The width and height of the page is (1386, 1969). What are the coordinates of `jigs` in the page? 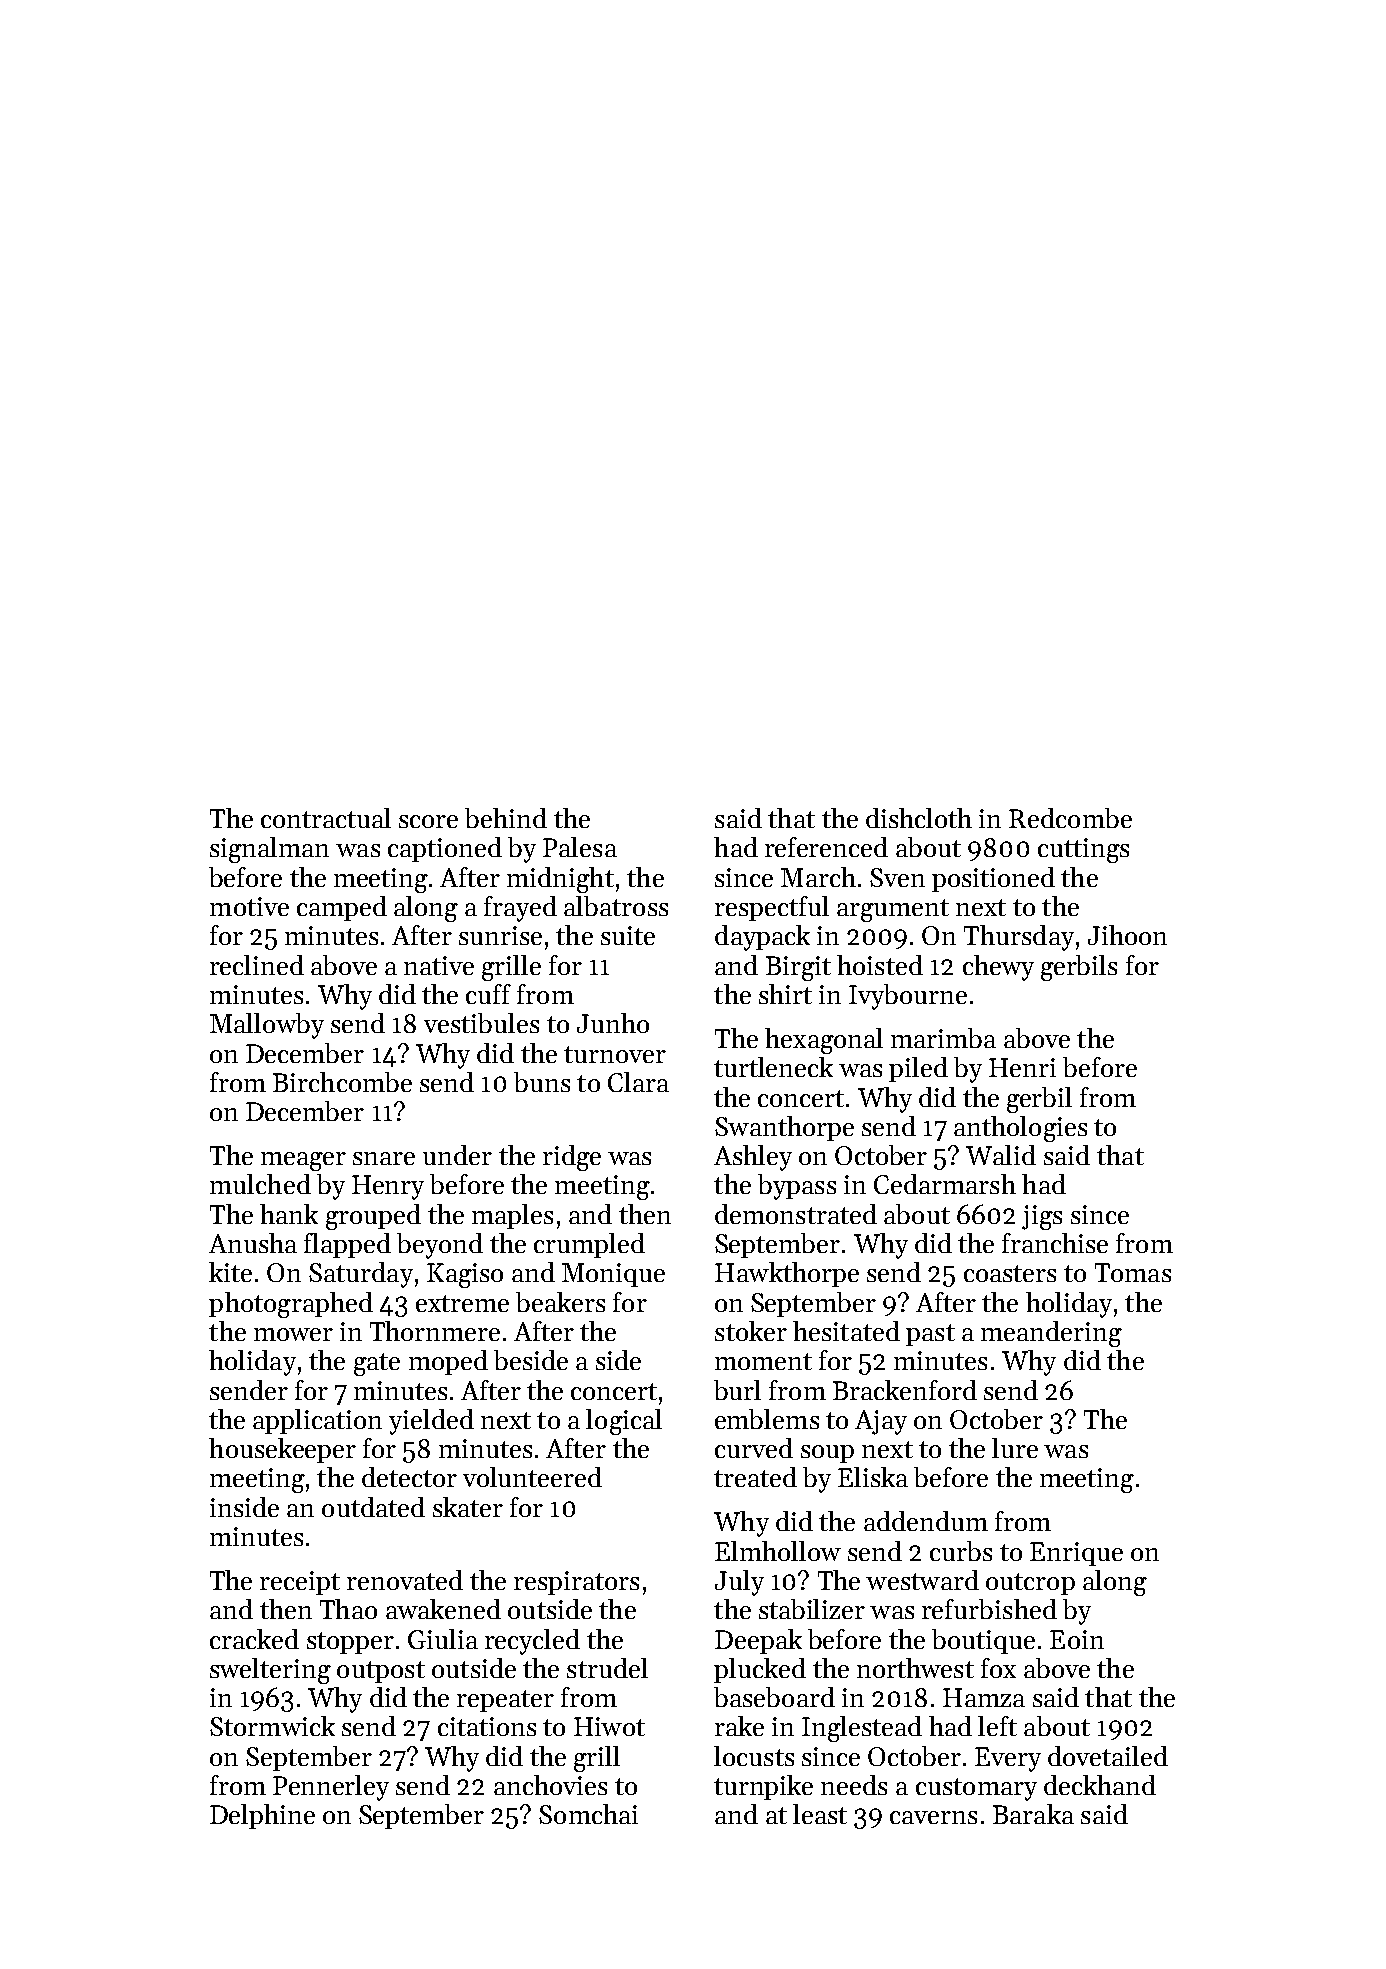 It's located at (1042, 1217).
